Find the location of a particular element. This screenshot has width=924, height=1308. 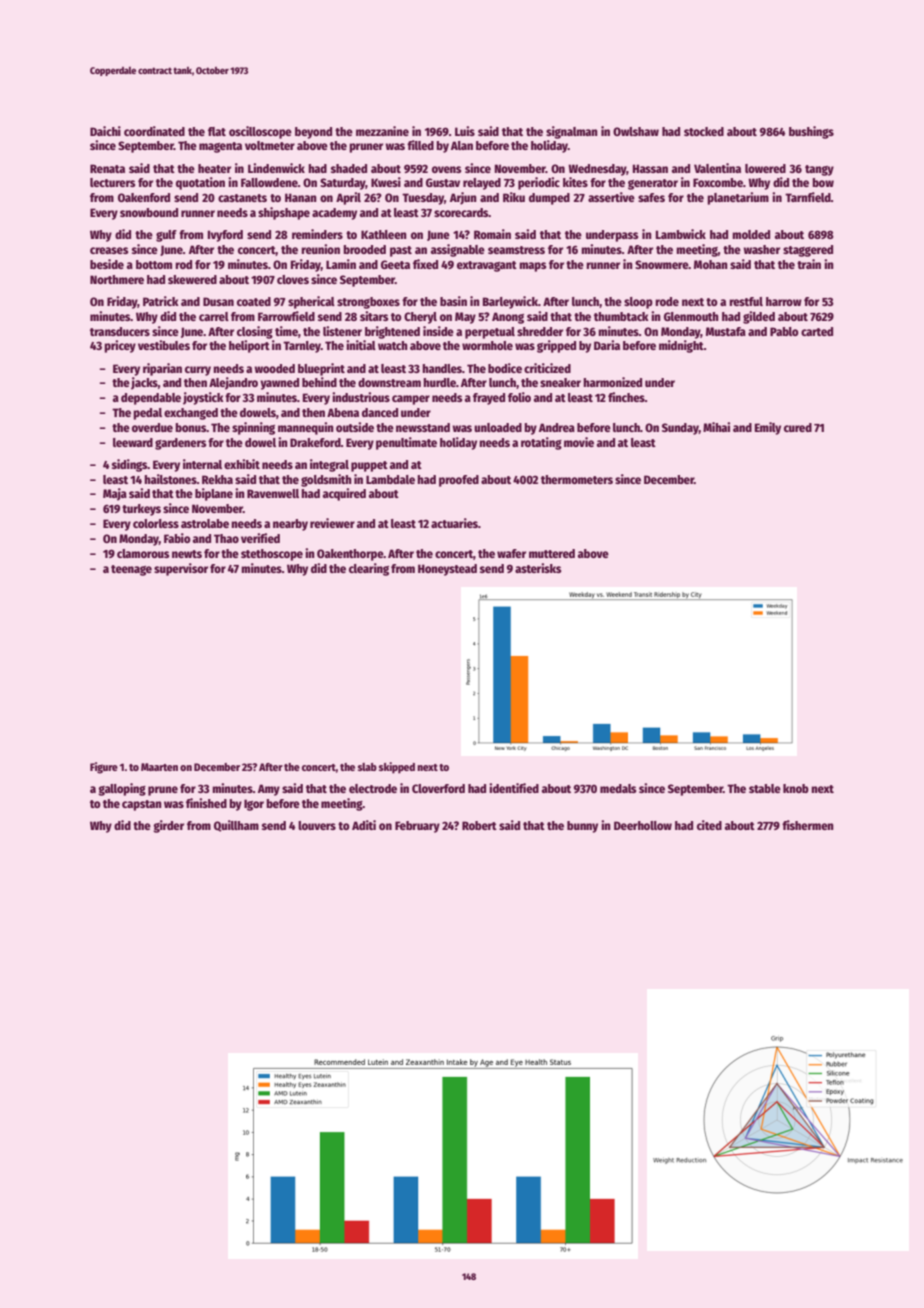

proofed is located at coordinates (459, 481).
